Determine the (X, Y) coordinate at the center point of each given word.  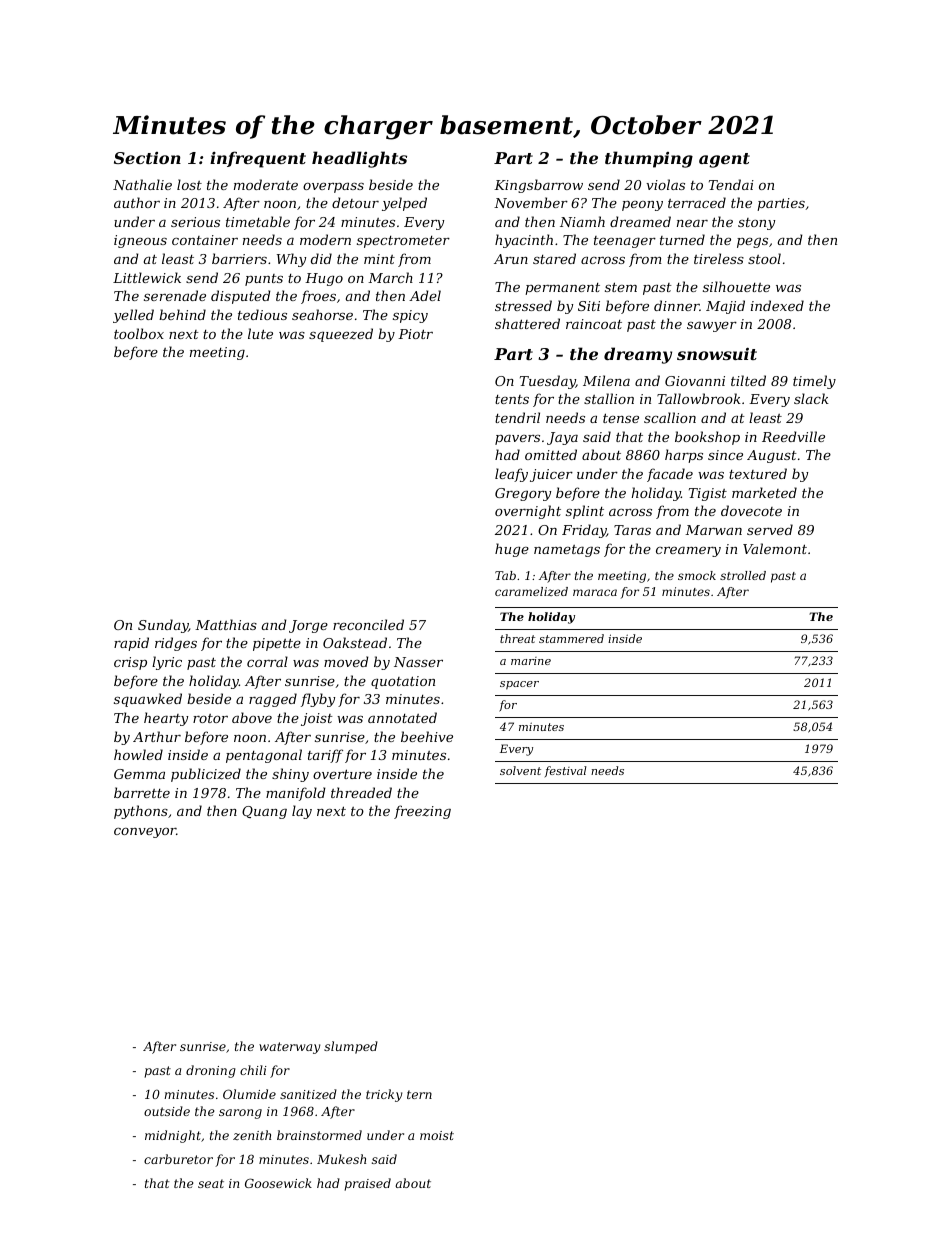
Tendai (731, 184)
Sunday (163, 626)
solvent (520, 770)
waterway (290, 1048)
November (531, 202)
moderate (266, 184)
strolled (743, 575)
